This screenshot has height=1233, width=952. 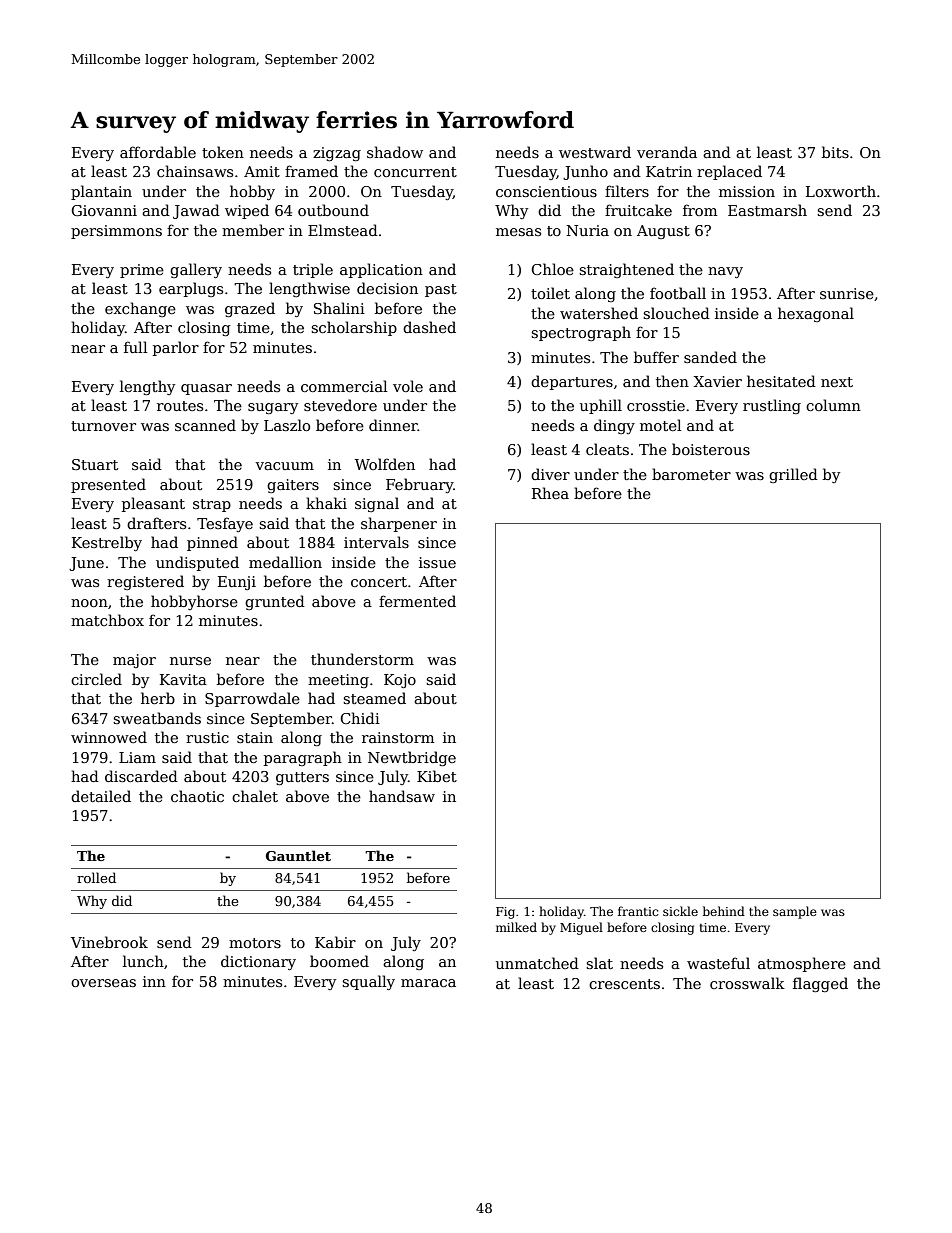 What do you see at coordinates (795, 912) in the screenshot?
I see `sample` at bounding box center [795, 912].
